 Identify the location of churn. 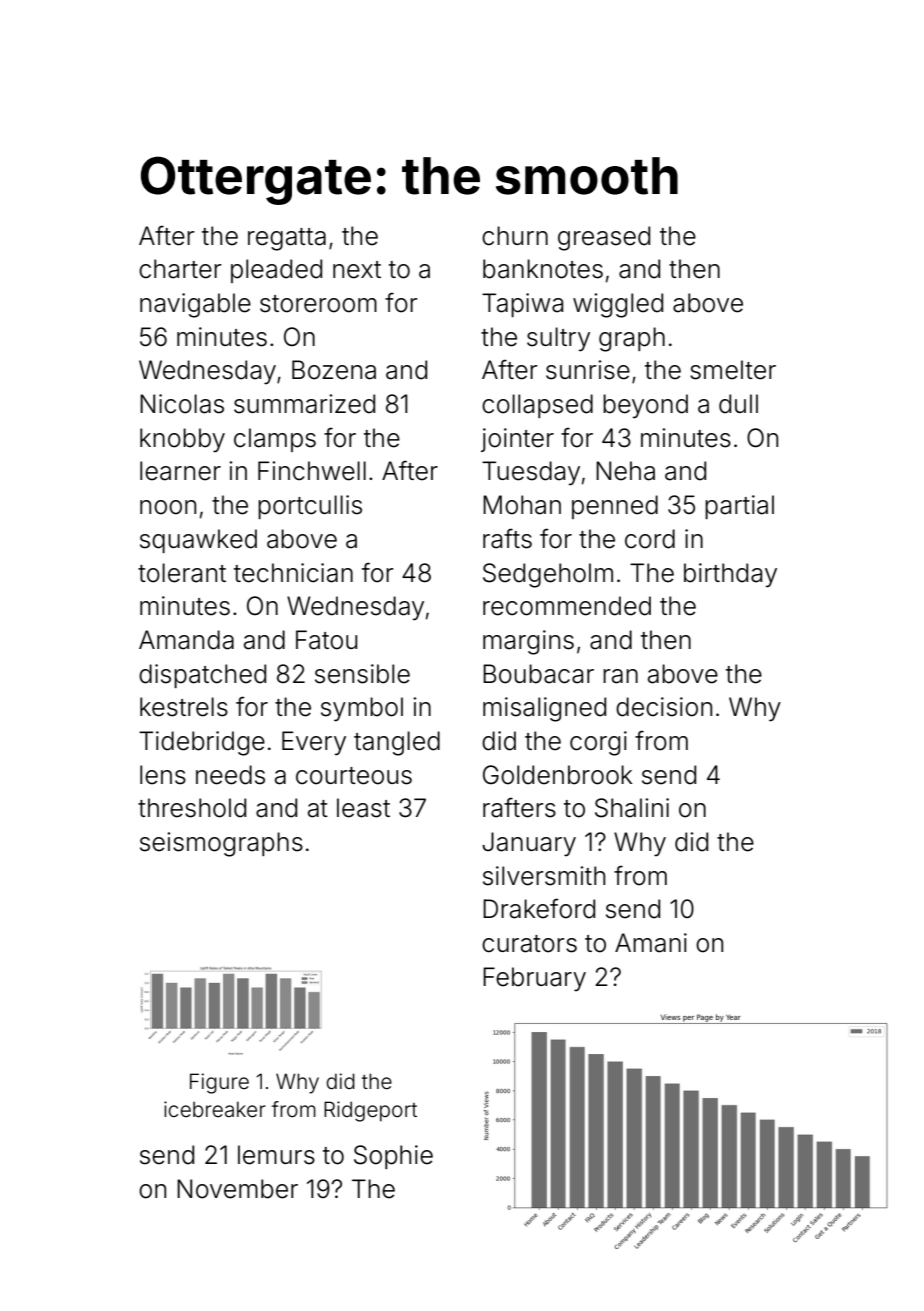
(515, 236).
